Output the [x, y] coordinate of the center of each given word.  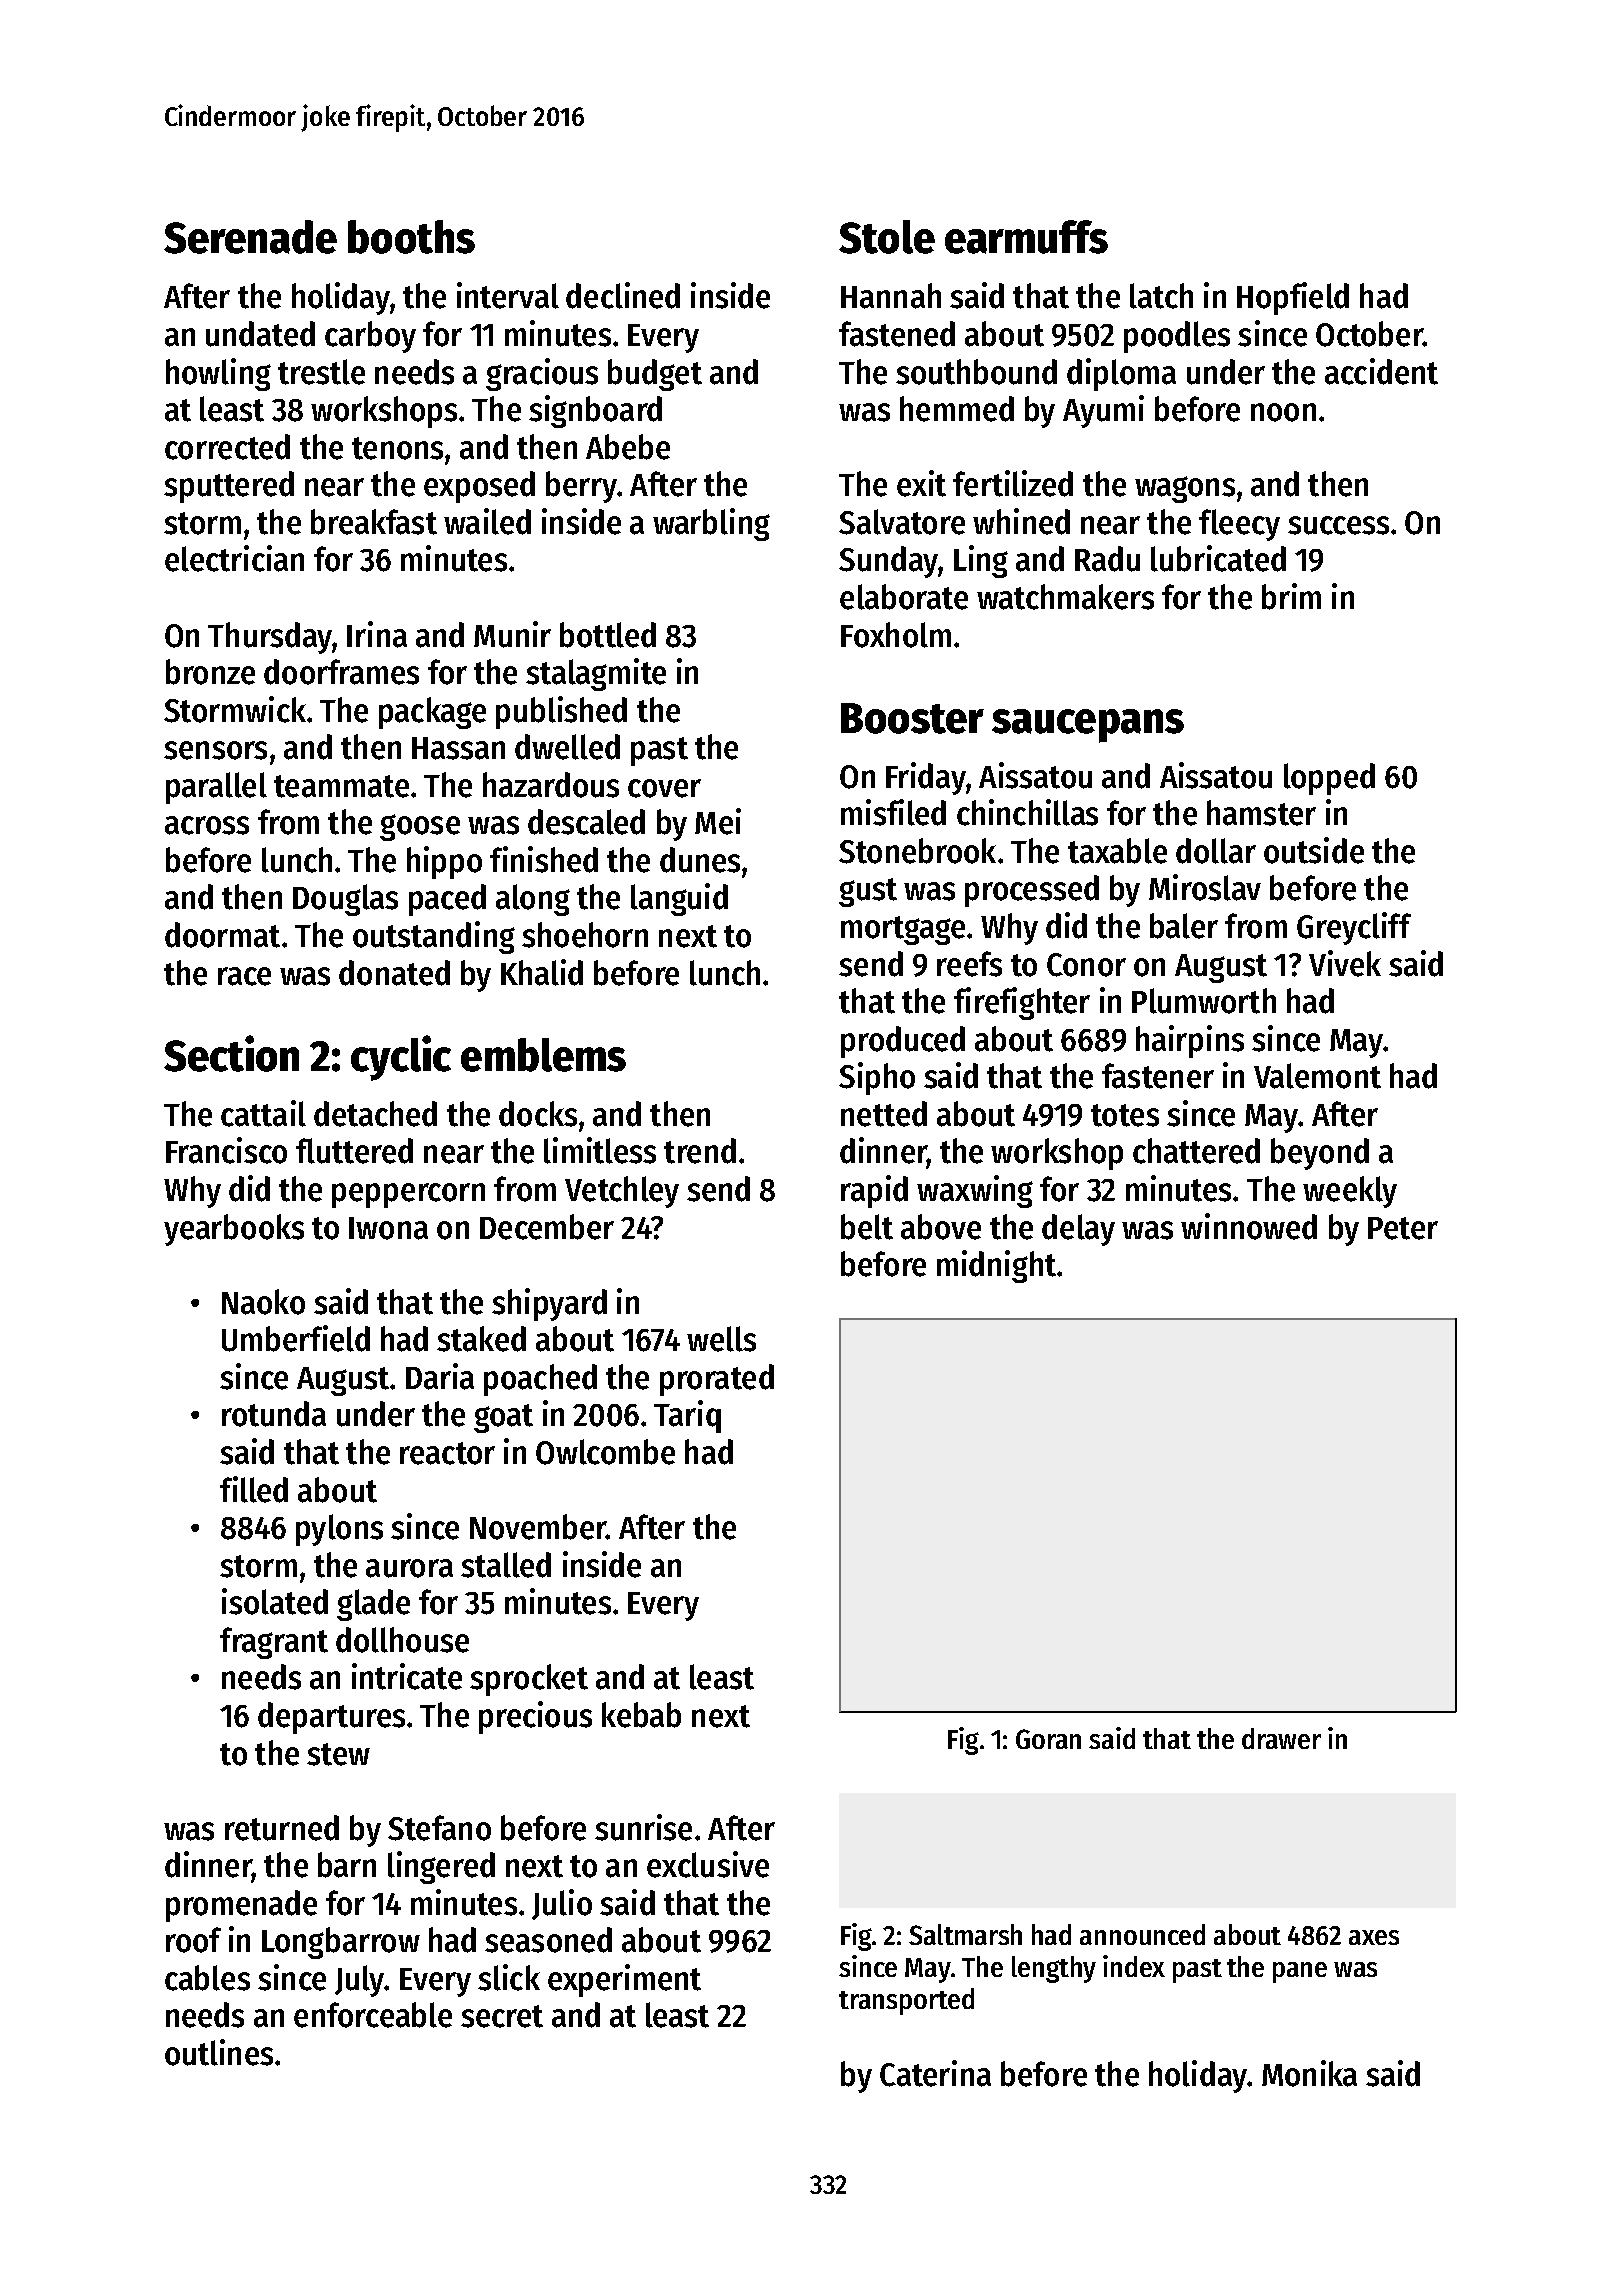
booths [411, 237]
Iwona [388, 1228]
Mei [718, 821]
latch [1161, 296]
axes [1374, 1937]
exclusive [708, 1864]
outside [1314, 850]
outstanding [434, 937]
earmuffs [1026, 237]
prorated [717, 1380]
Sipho [877, 1078]
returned [282, 1828]
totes [1125, 1115]
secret [502, 2016]
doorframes [341, 672]
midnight [996, 1266]
